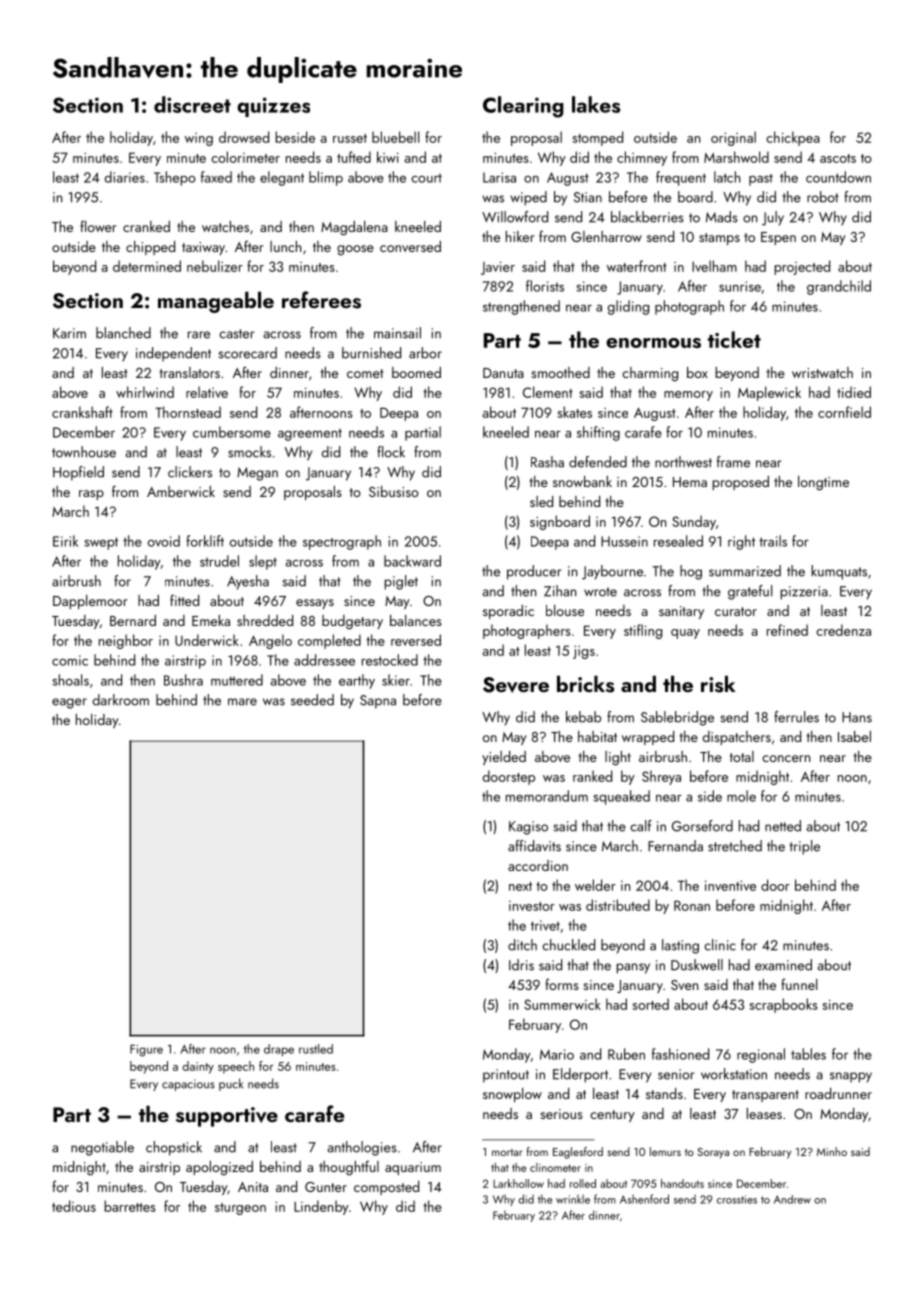 The height and width of the screenshot is (1308, 924). I want to click on chickpea, so click(793, 138).
